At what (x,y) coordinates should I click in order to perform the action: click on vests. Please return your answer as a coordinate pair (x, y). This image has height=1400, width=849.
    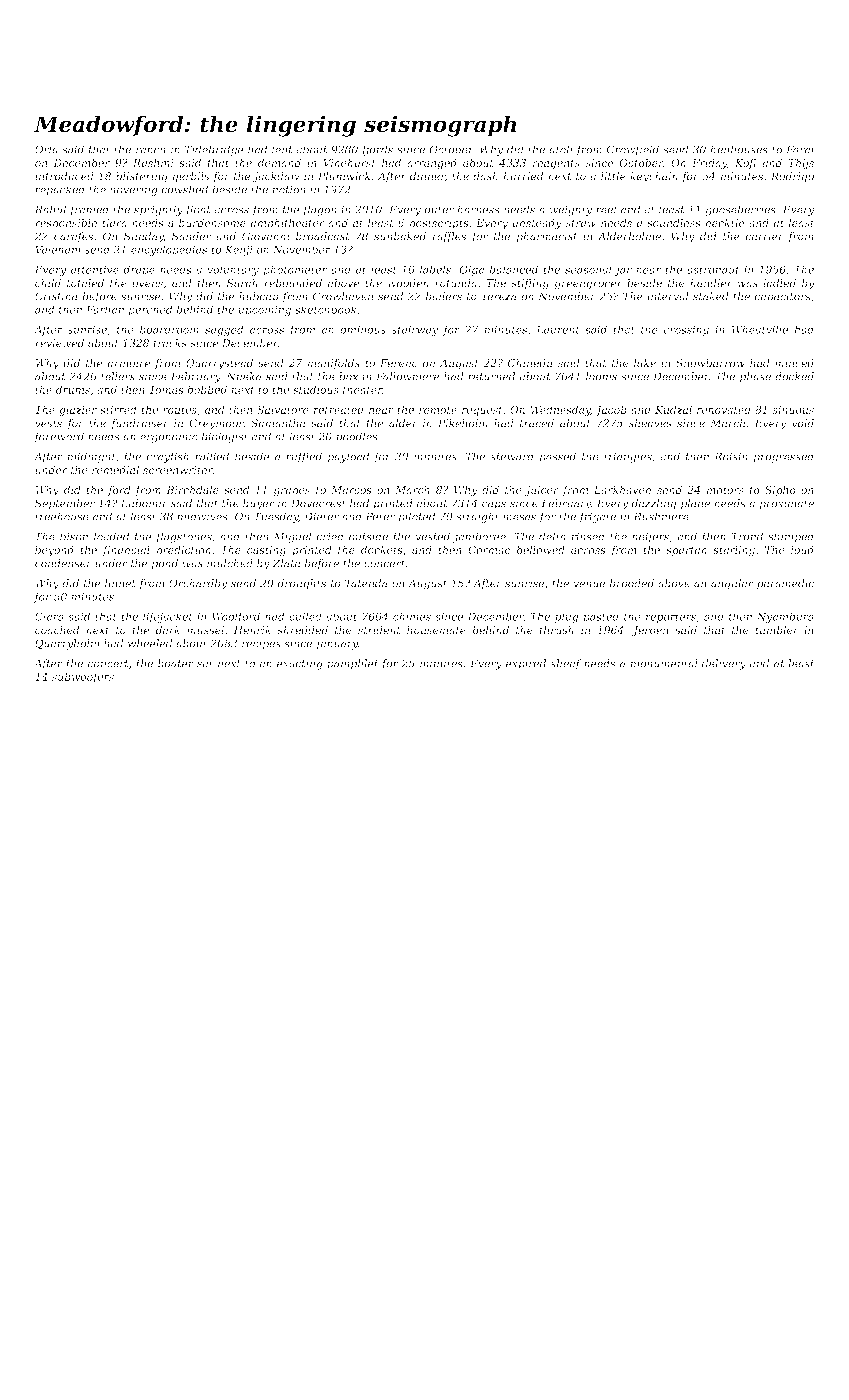
    Looking at the image, I should click on (48, 424).
